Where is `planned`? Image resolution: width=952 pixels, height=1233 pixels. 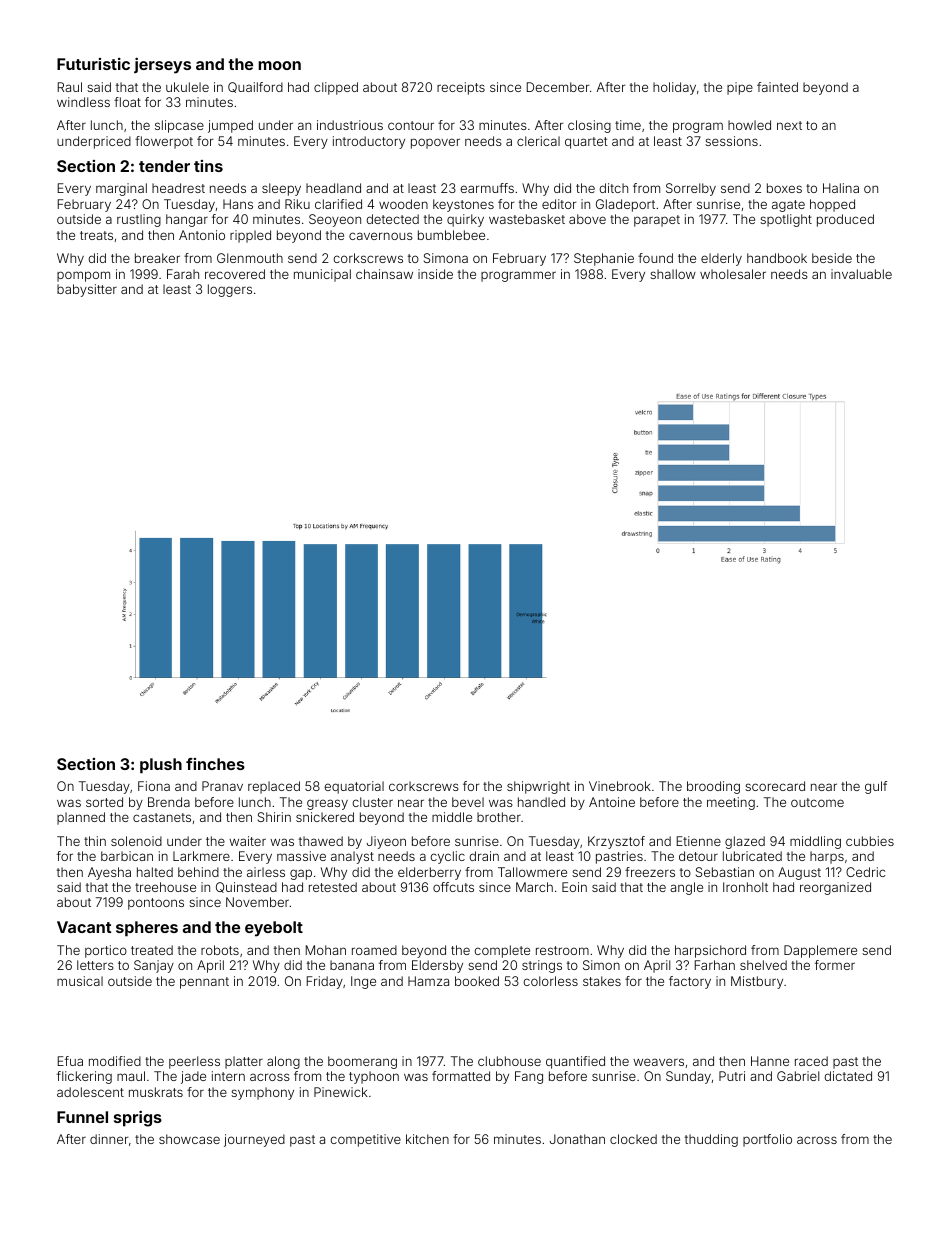
planned is located at coordinates (81, 818).
